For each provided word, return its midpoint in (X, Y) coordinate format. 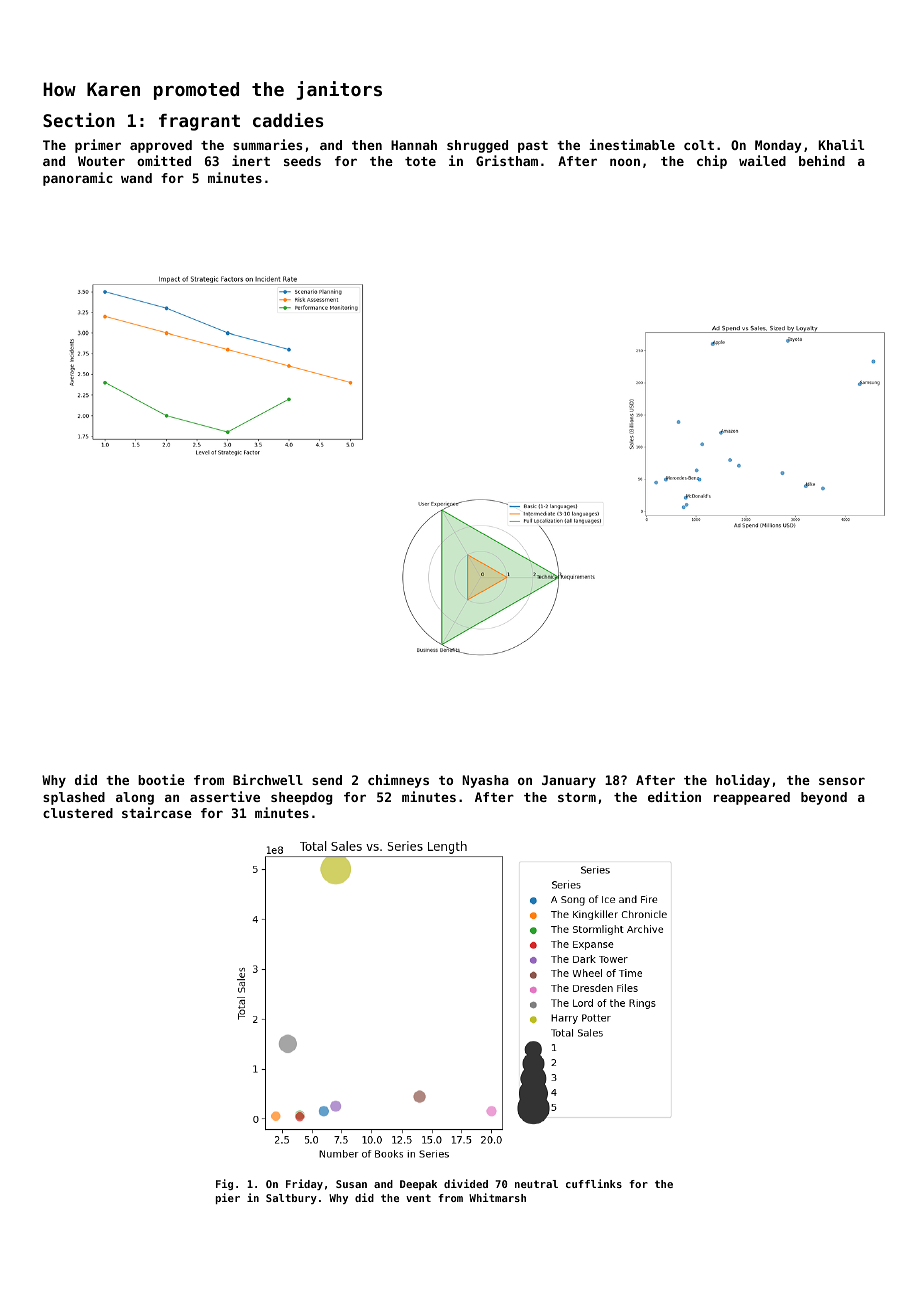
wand (136, 178)
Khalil (841, 144)
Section (79, 120)
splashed (74, 798)
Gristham (507, 160)
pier (228, 1198)
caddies (288, 120)
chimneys (398, 781)
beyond (824, 798)
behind (822, 160)
